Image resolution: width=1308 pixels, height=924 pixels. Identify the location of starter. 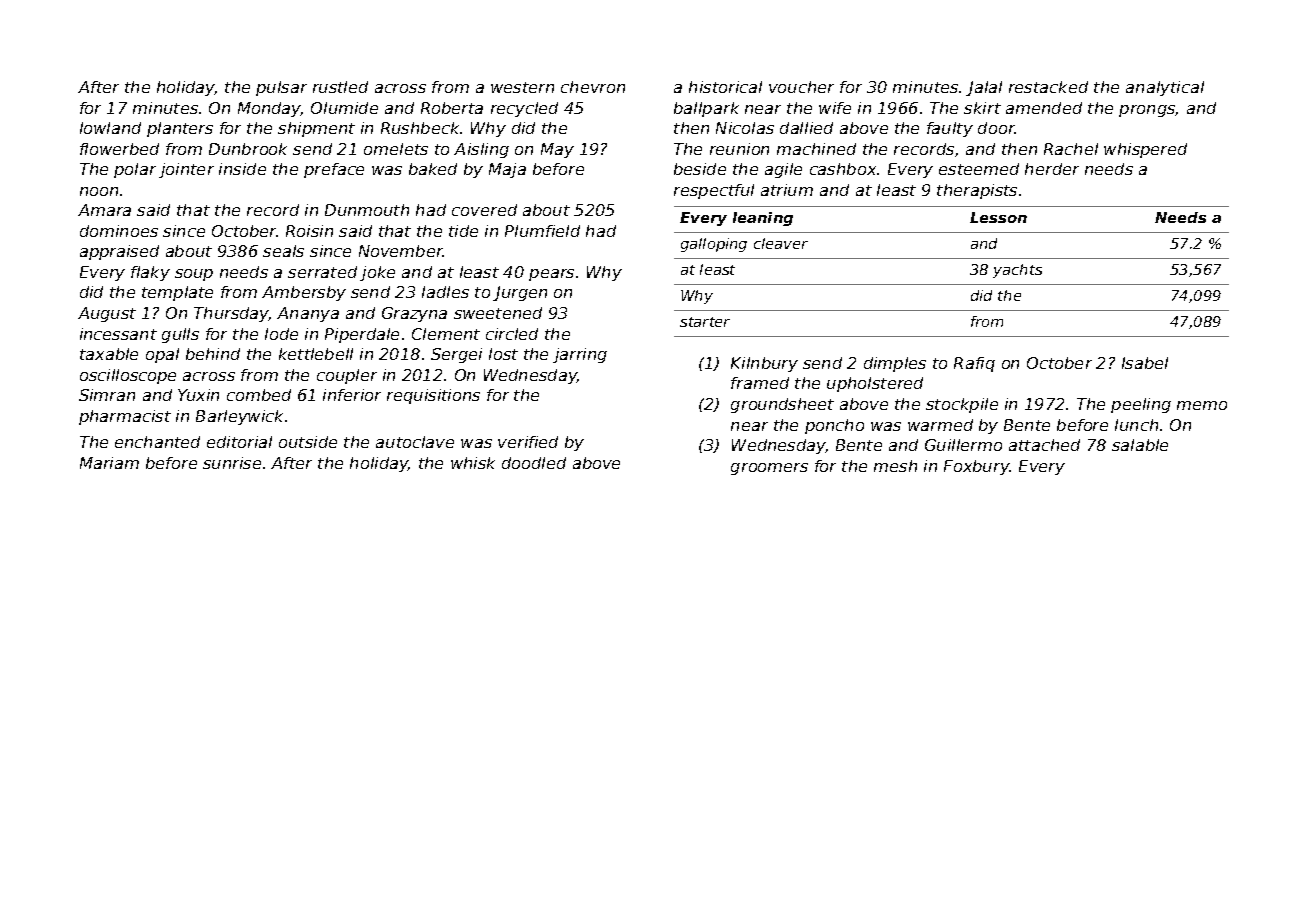
(705, 322).
